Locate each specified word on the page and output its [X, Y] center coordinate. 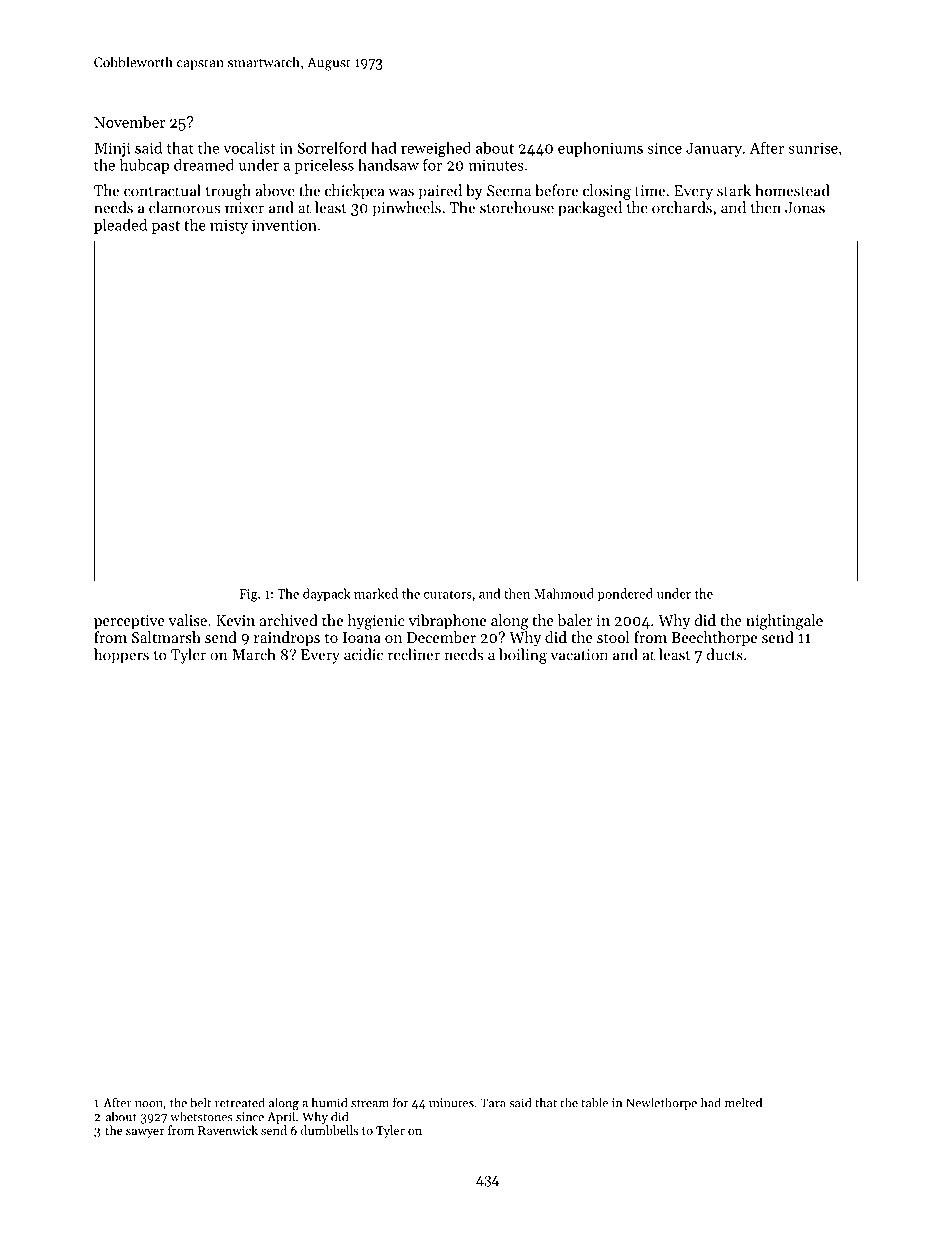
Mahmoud [564, 593]
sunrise [813, 148]
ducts [724, 654]
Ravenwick [228, 1130]
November [129, 122]
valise [188, 620]
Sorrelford [332, 147]
